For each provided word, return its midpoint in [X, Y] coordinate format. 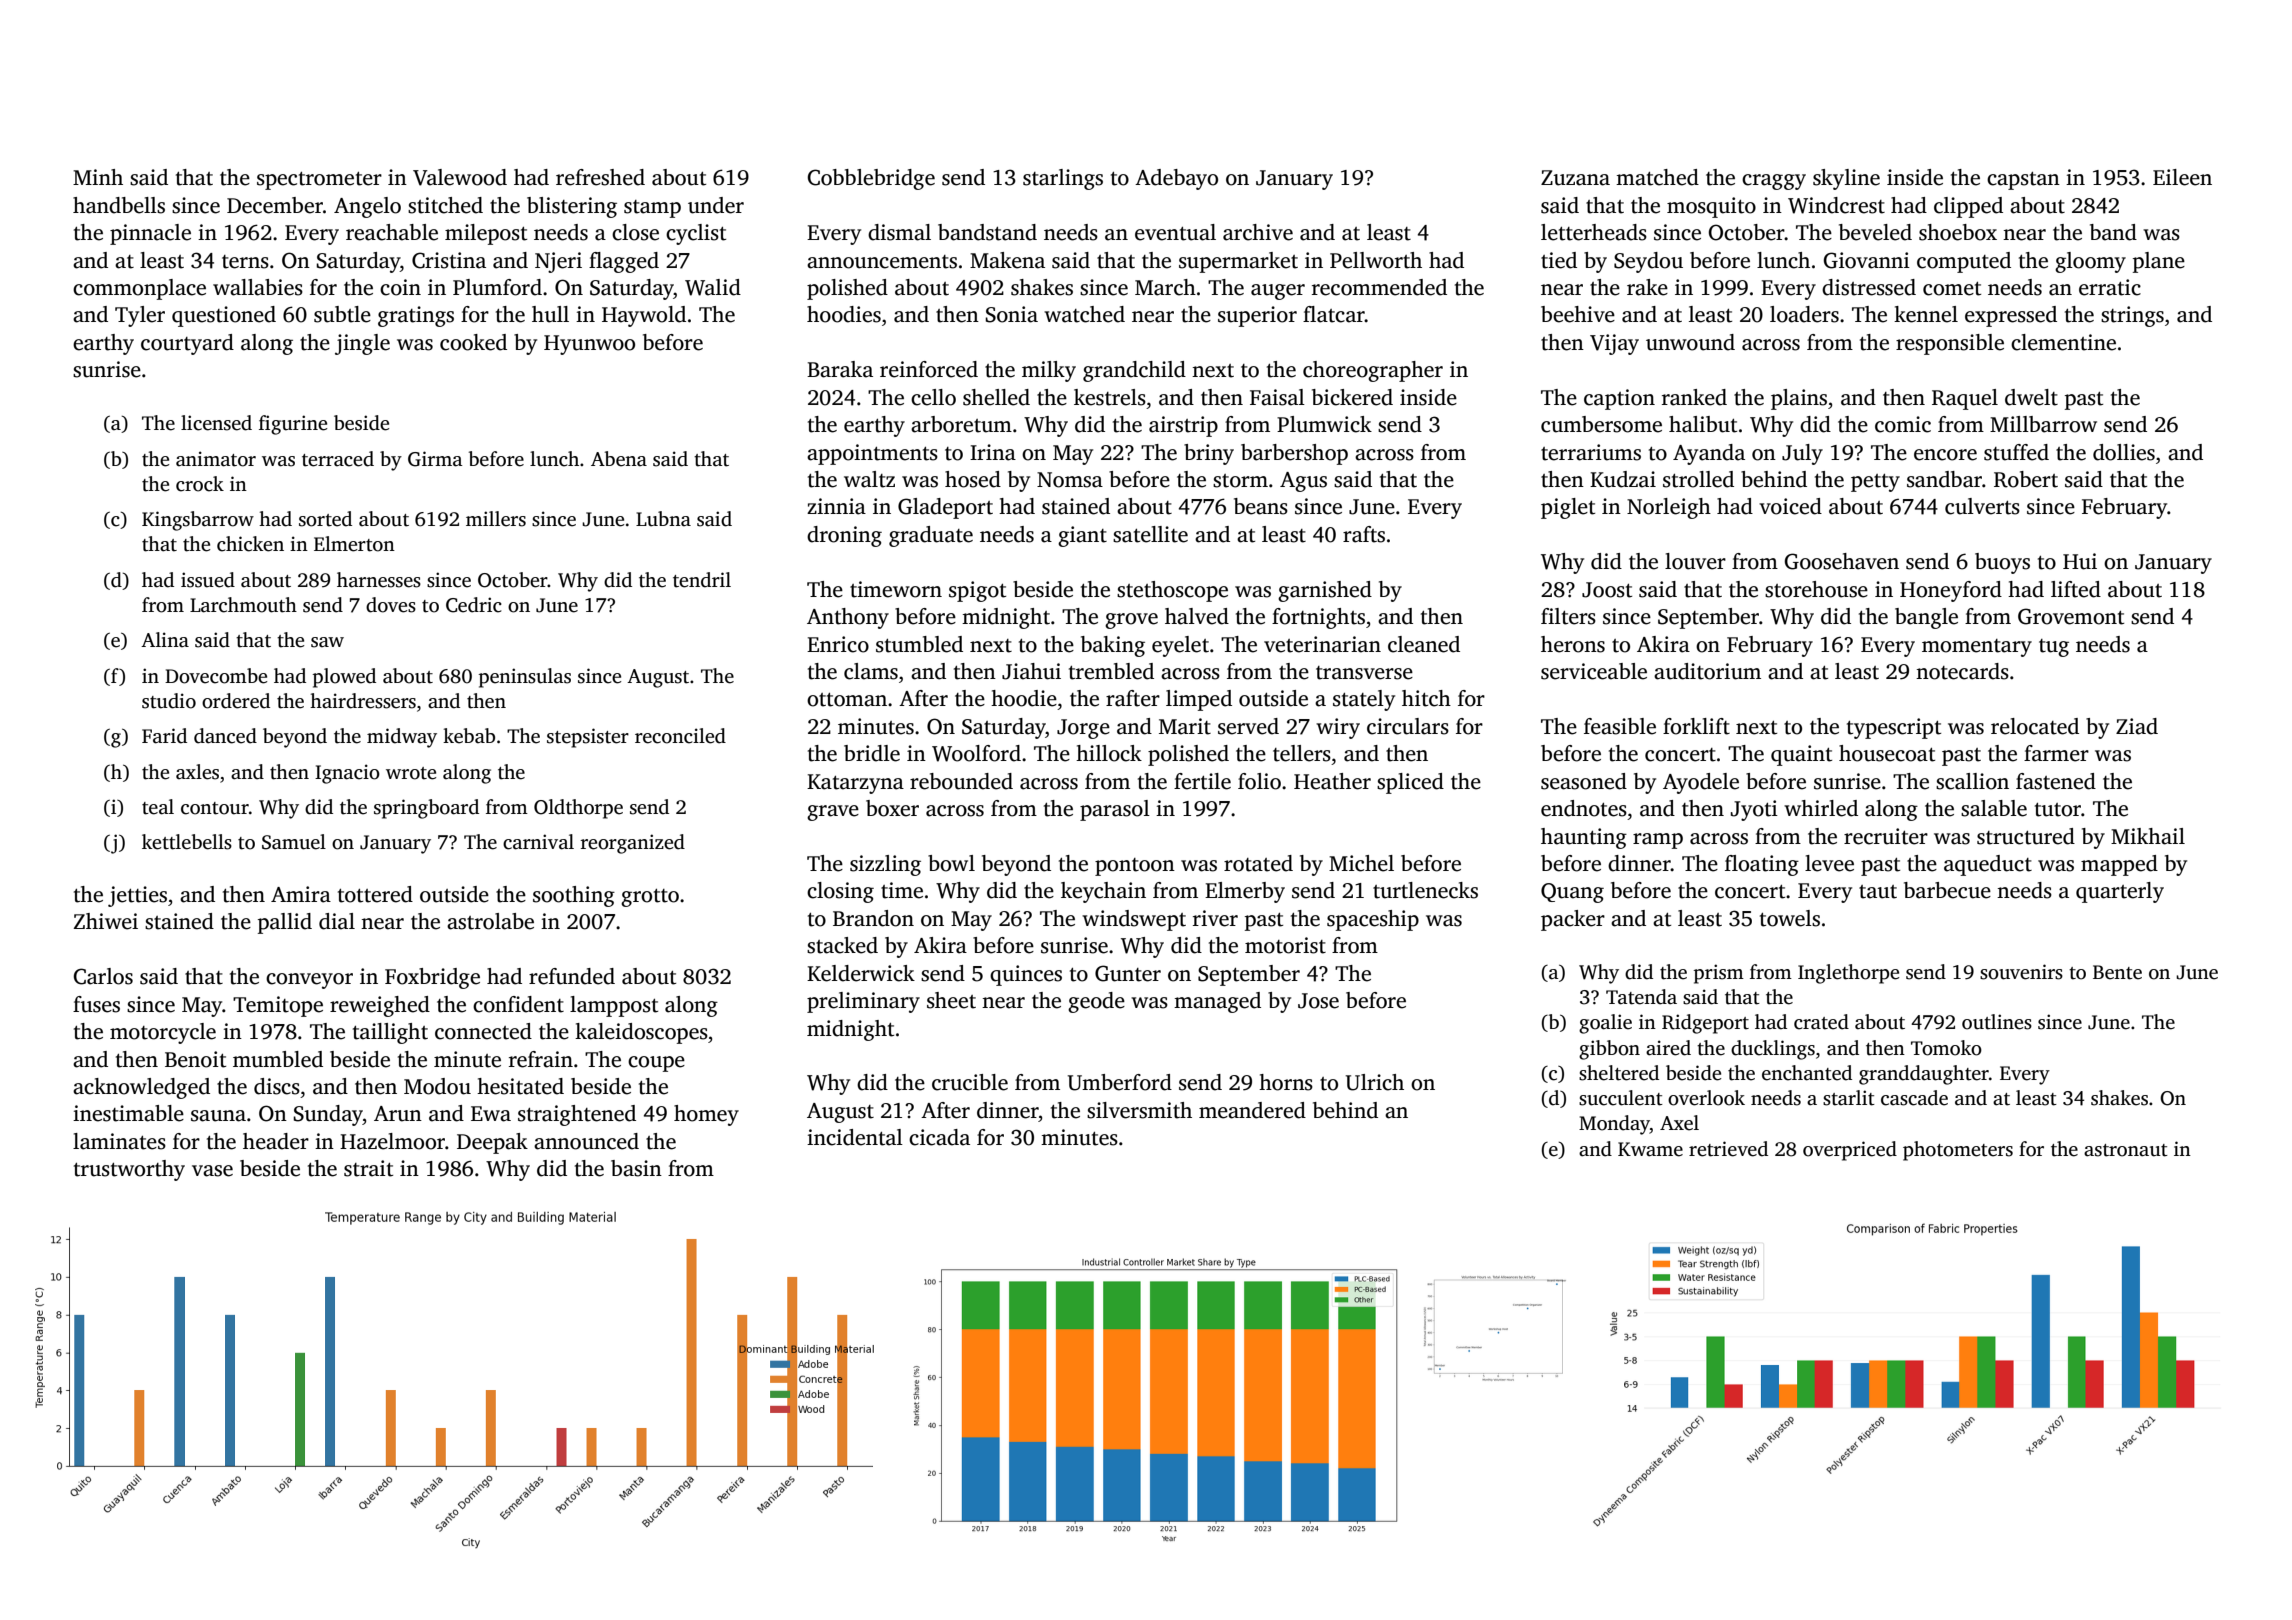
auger [1278, 292]
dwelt [2031, 397]
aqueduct [1988, 865]
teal [158, 807]
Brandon [873, 918]
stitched [445, 205]
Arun [398, 1114]
